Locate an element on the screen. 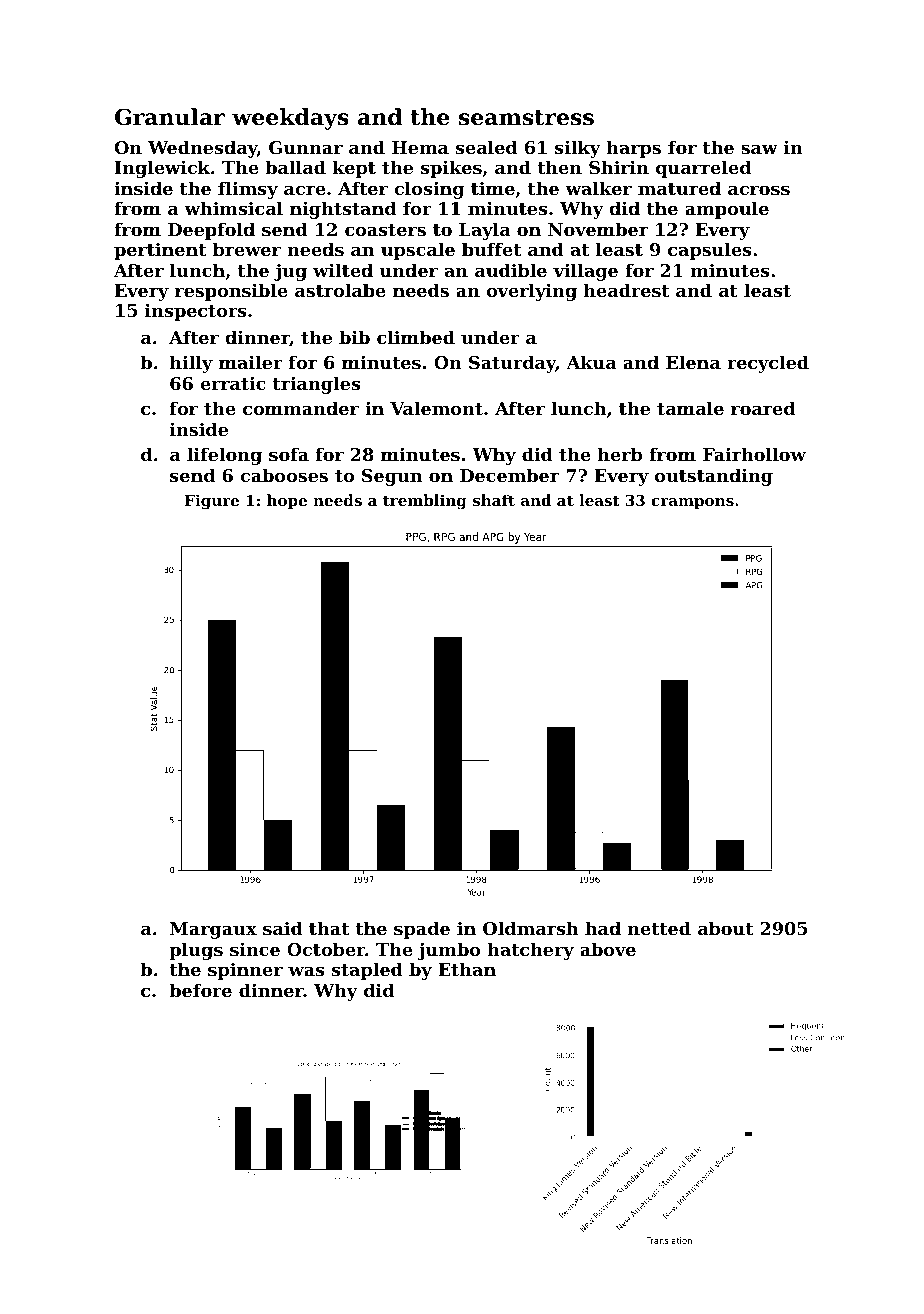 The image size is (924, 1314). said is located at coordinates (283, 928).
